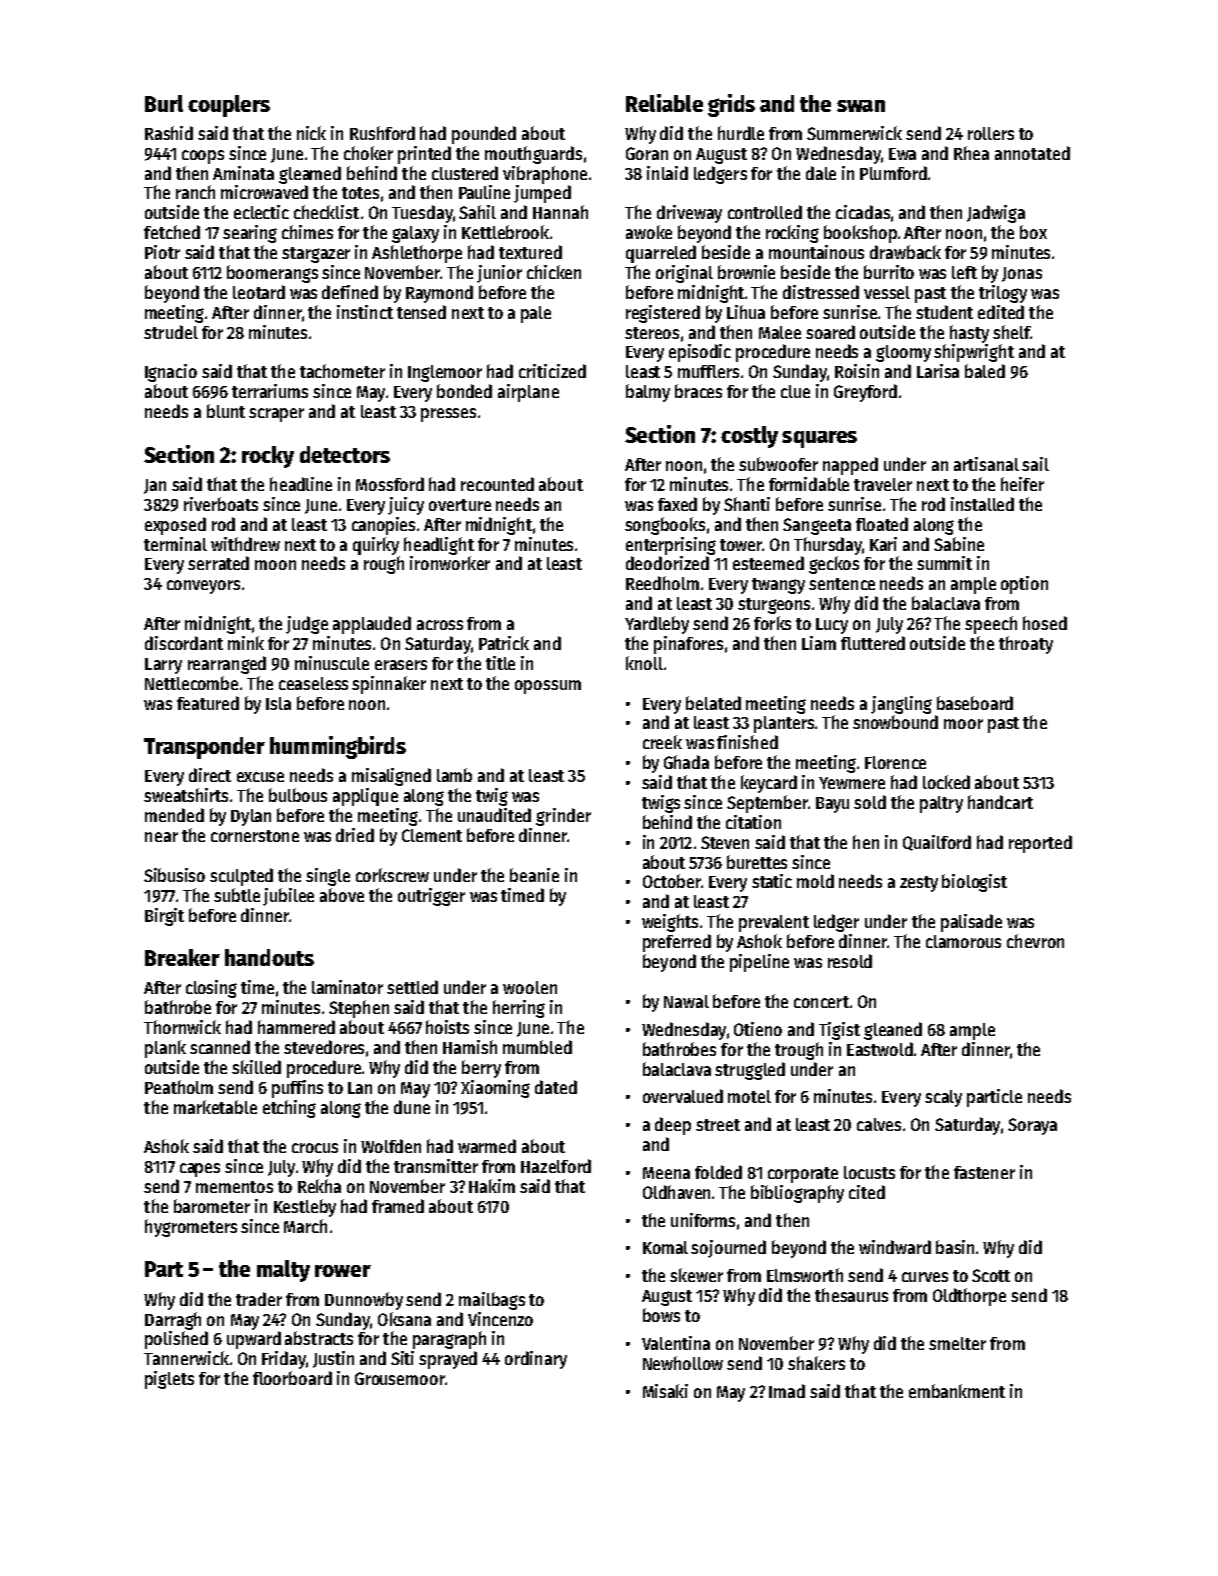 The height and width of the document is (1576, 1218). I want to click on exposed, so click(175, 526).
